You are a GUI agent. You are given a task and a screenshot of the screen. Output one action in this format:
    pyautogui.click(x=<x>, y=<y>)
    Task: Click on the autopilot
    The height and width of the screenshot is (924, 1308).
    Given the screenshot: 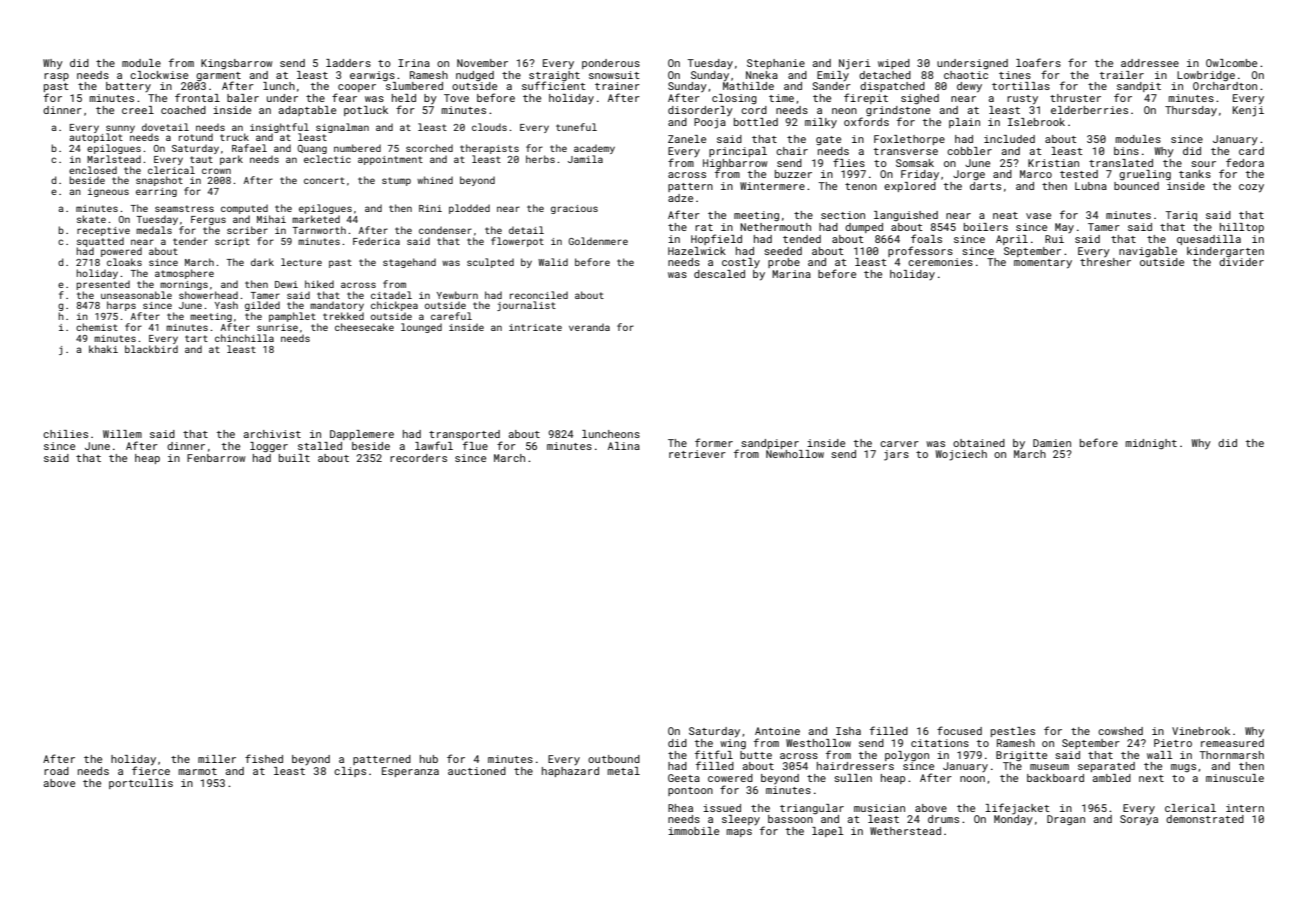 What is the action you would take?
    pyautogui.click(x=96, y=138)
